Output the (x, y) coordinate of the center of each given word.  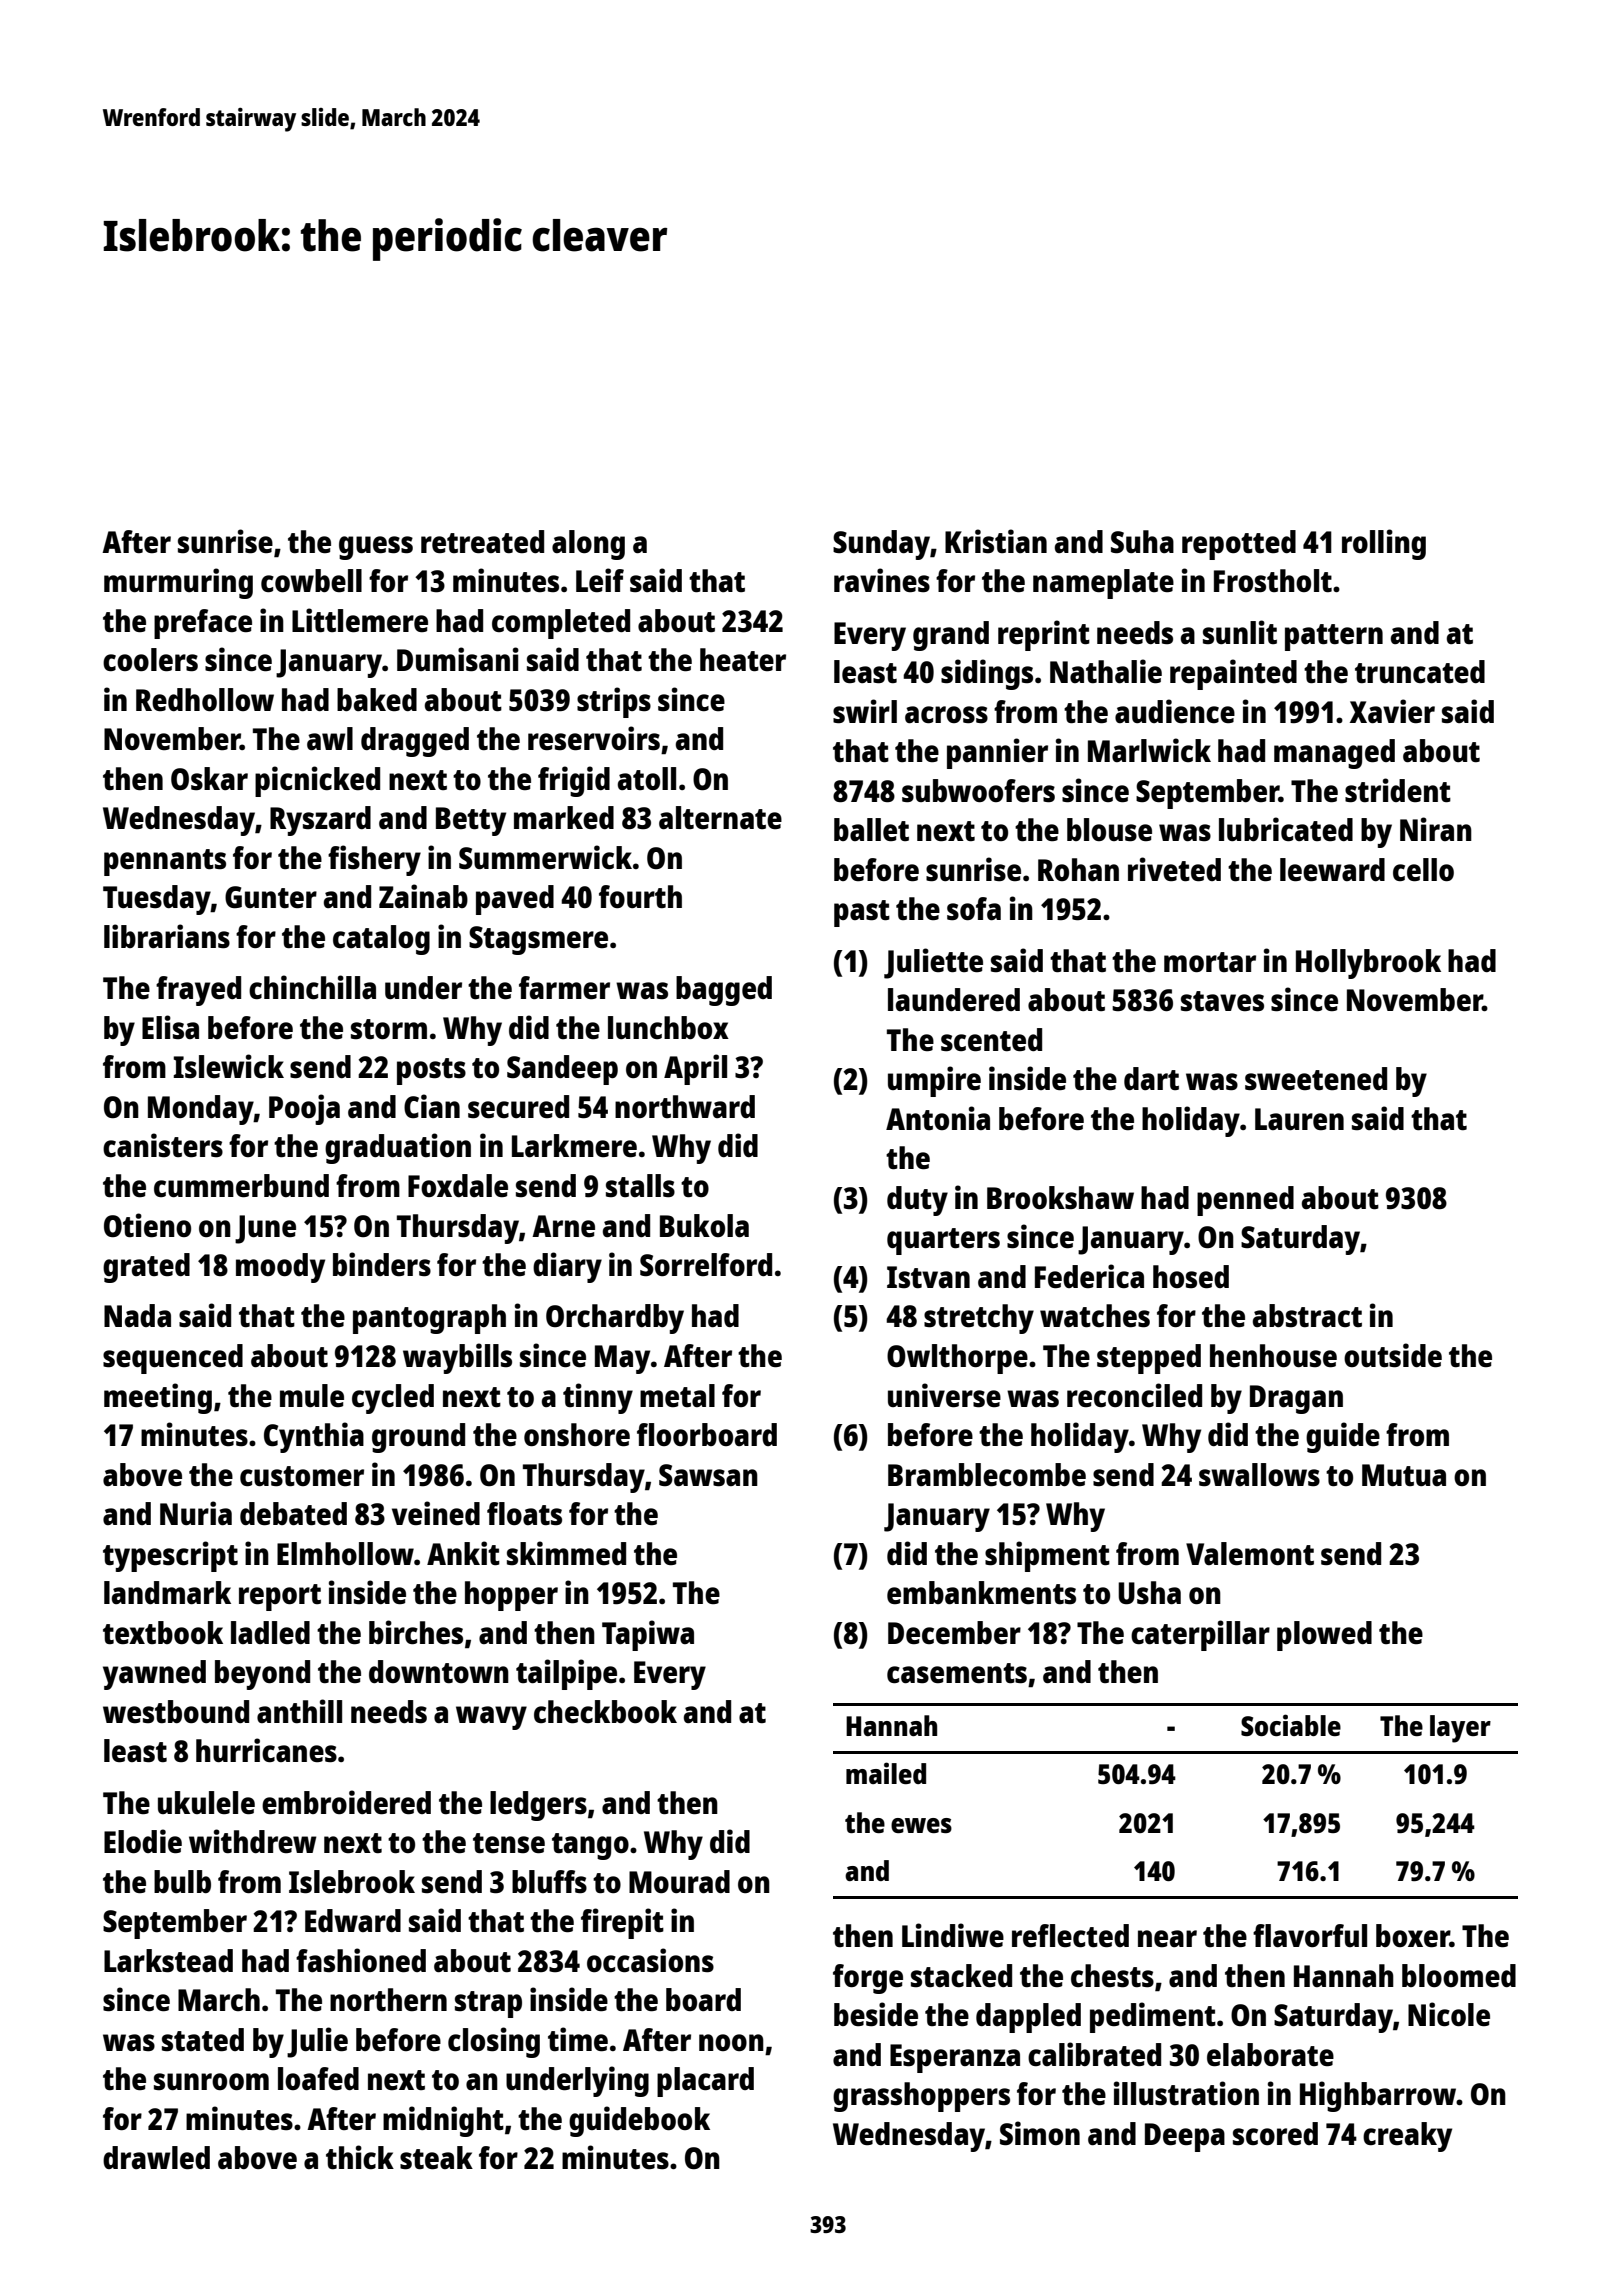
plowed (1324, 1636)
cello (1423, 870)
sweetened (1316, 1079)
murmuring (178, 583)
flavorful (1310, 1935)
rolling (1384, 544)
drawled (156, 2158)
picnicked (317, 781)
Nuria (196, 1513)
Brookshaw (1060, 1198)
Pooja (304, 1109)
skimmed (566, 1553)
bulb (182, 1881)
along (588, 545)
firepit (622, 1923)
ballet (871, 829)
